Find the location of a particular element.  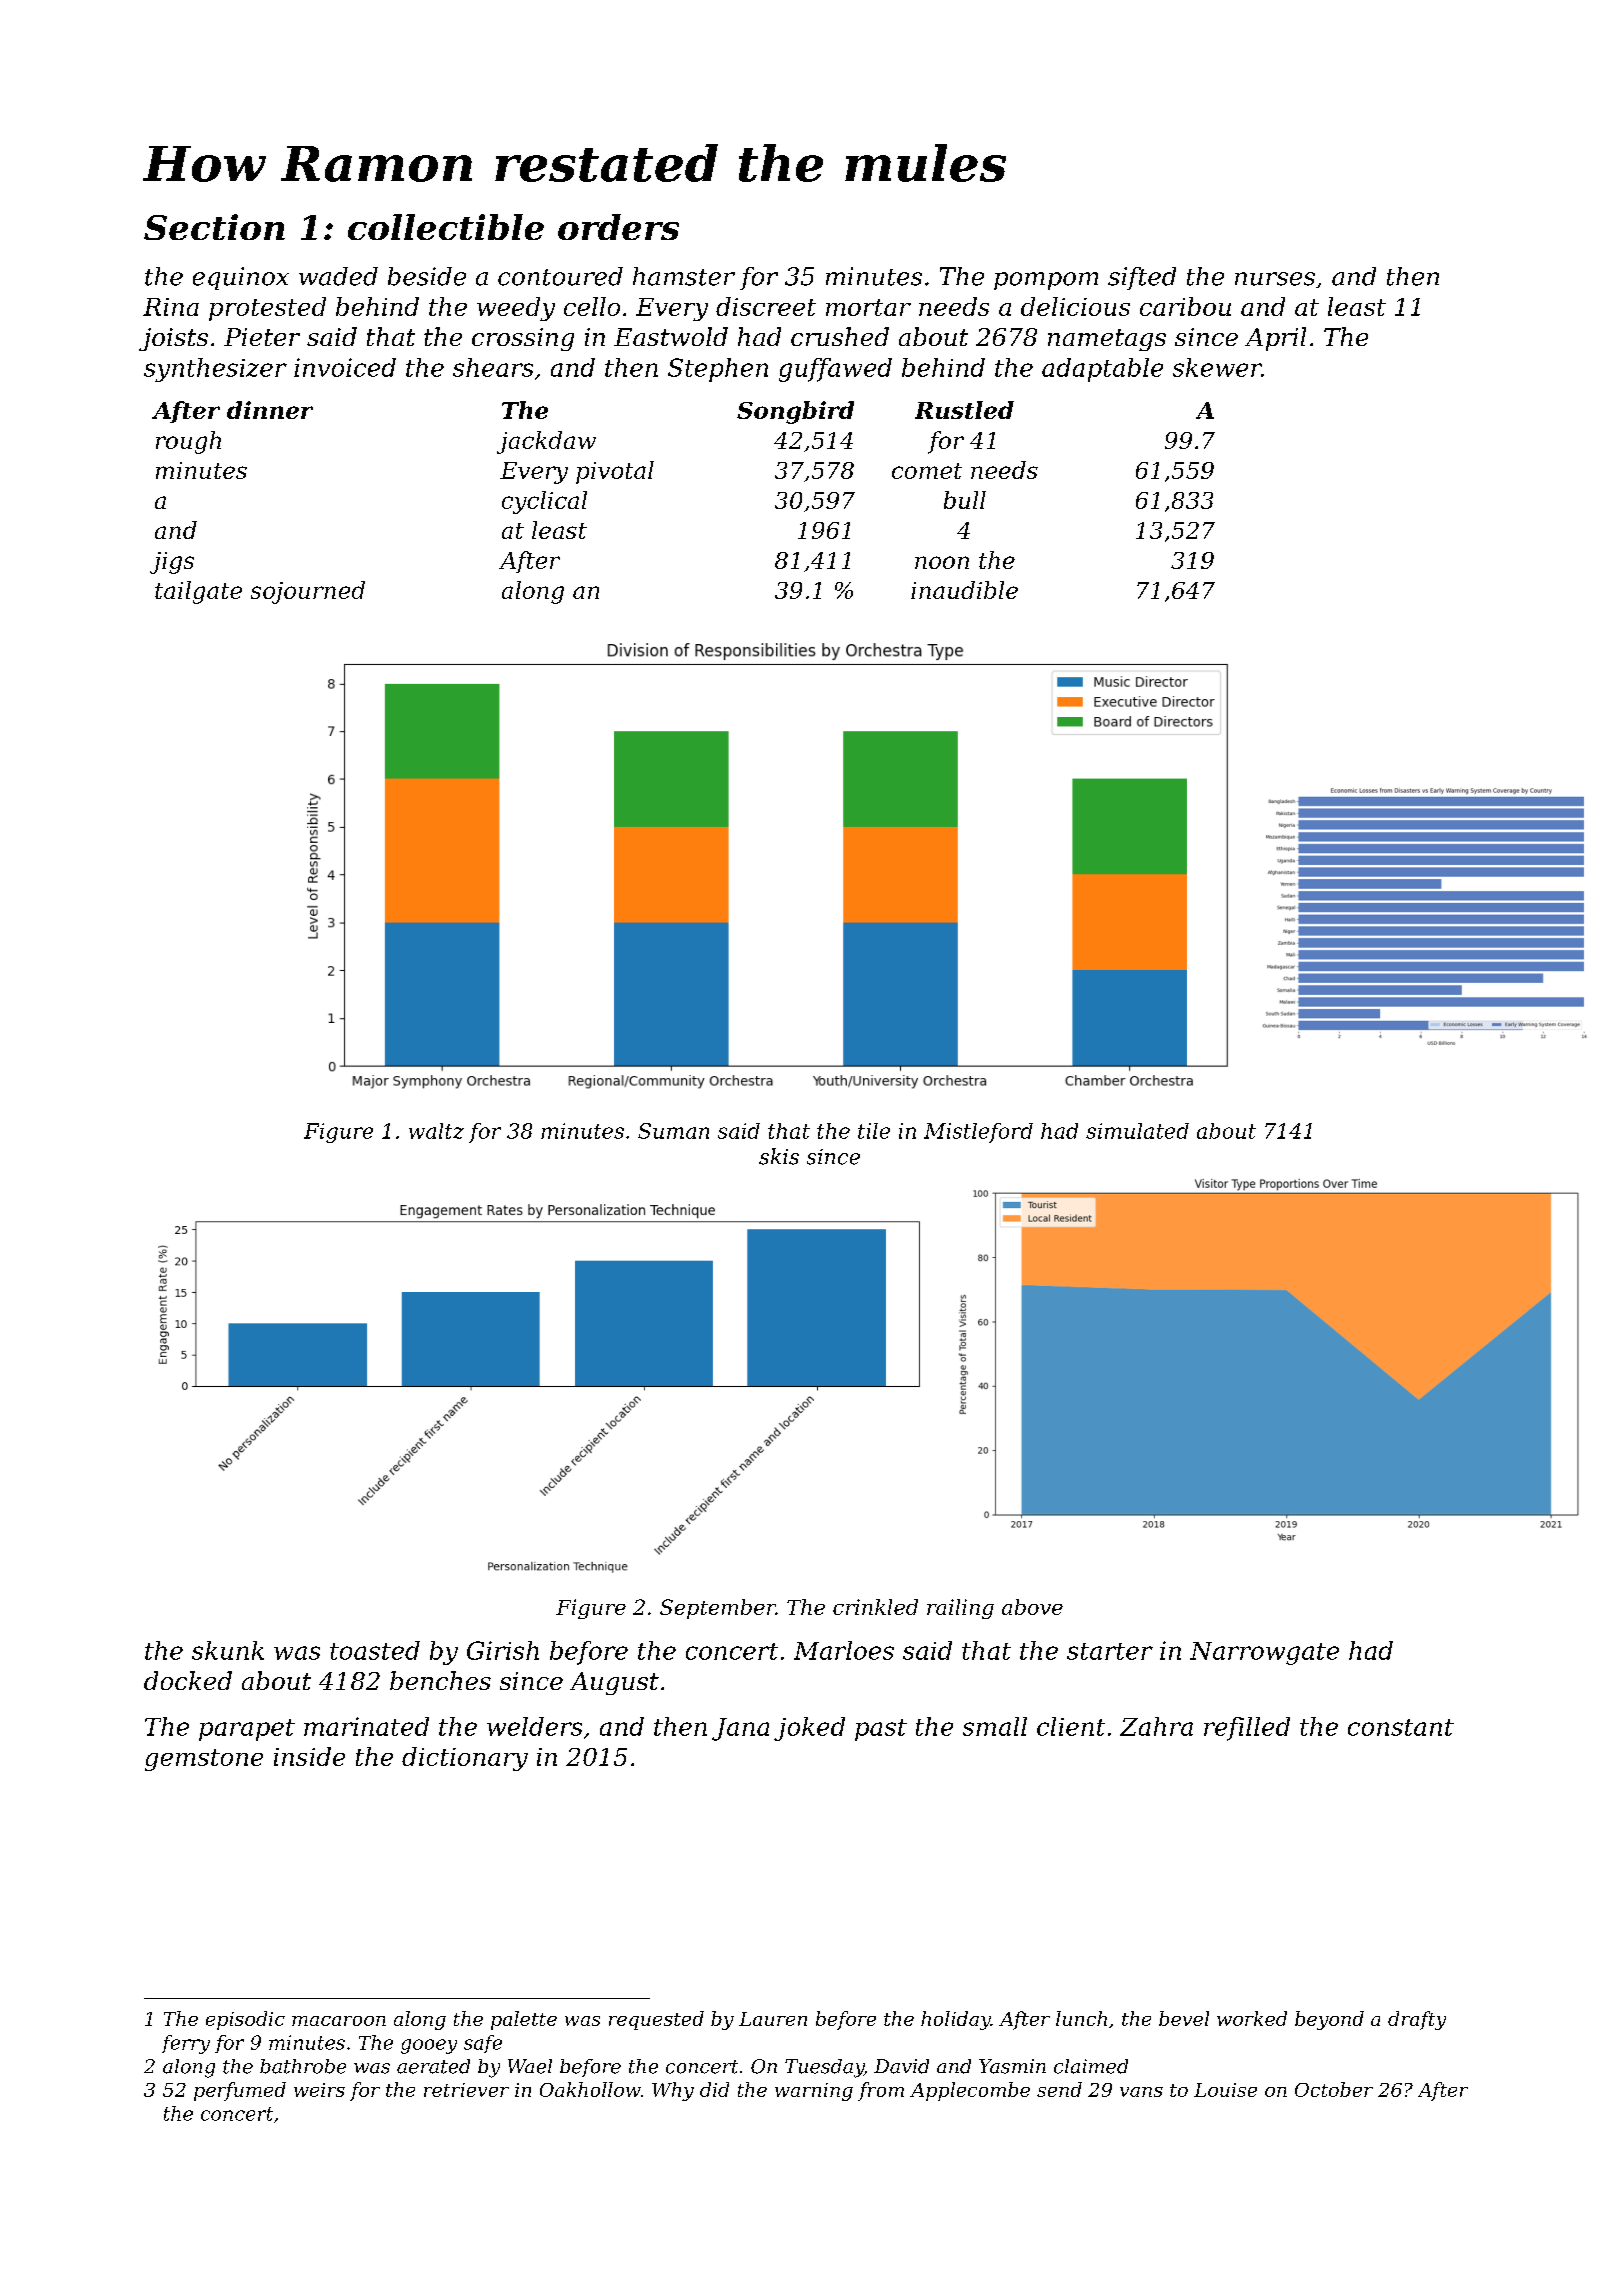

simulated is located at coordinates (1137, 1131).
